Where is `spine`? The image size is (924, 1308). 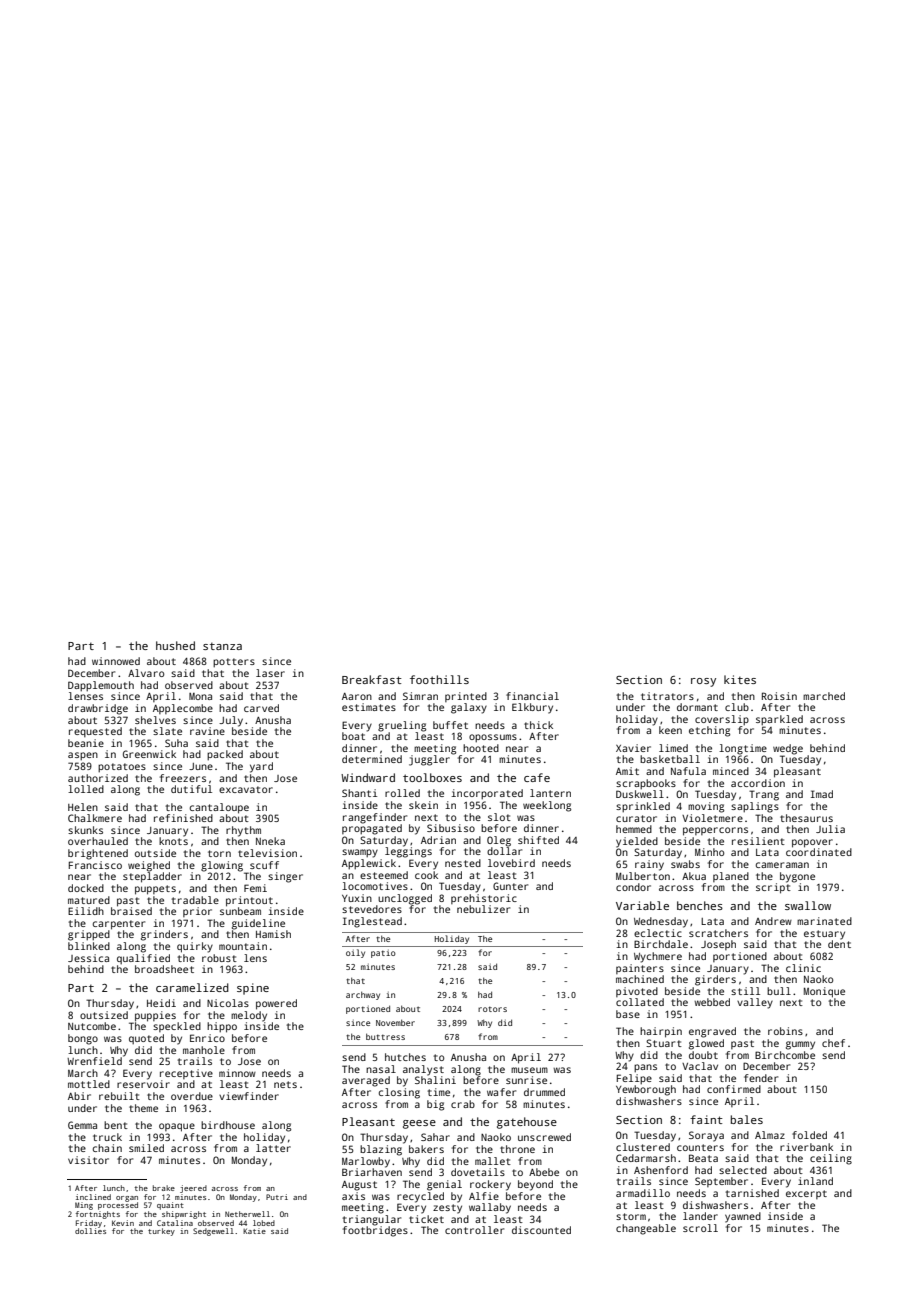
spine is located at coordinates (253, 989).
